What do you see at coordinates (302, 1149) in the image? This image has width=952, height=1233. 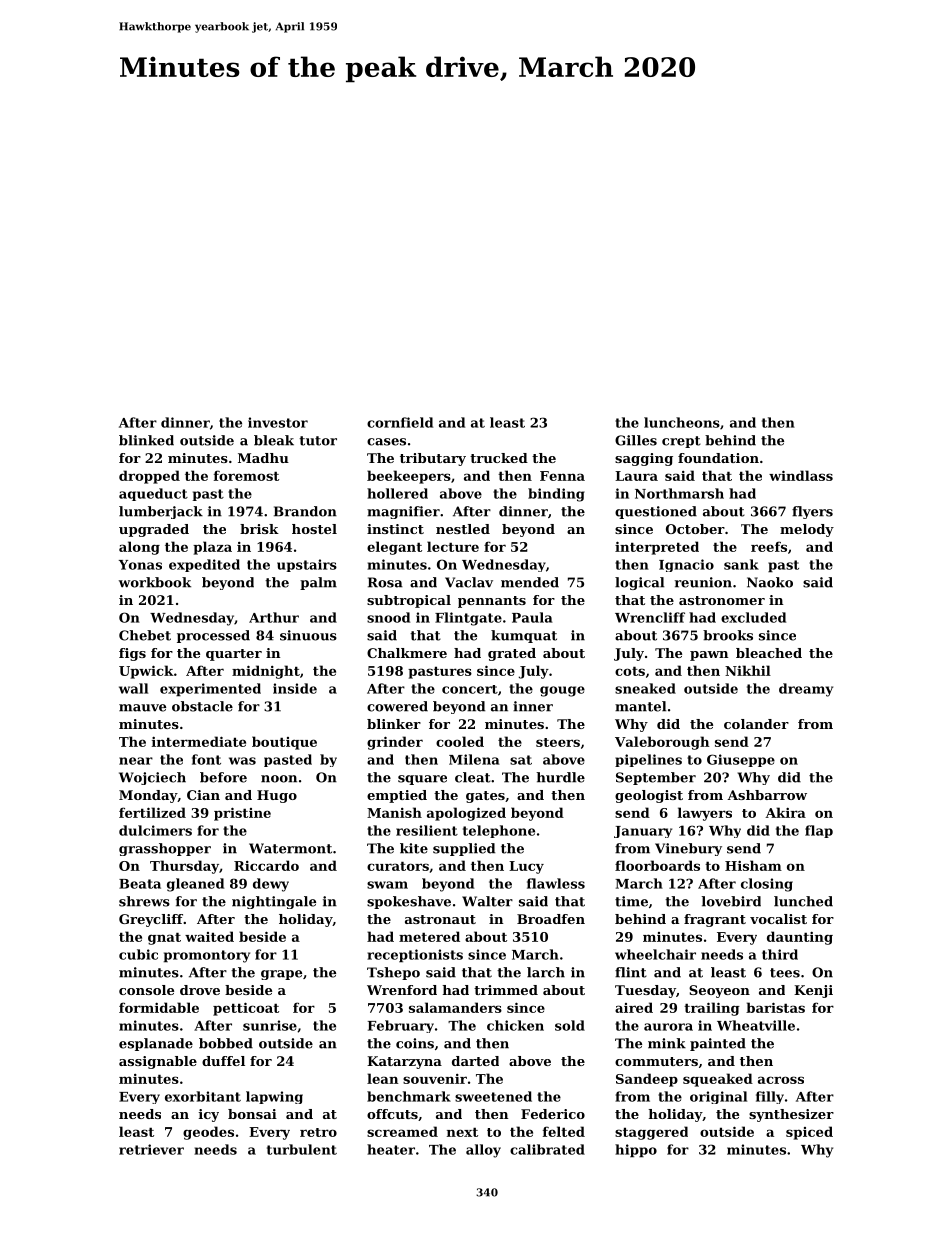 I see `turbulent` at bounding box center [302, 1149].
